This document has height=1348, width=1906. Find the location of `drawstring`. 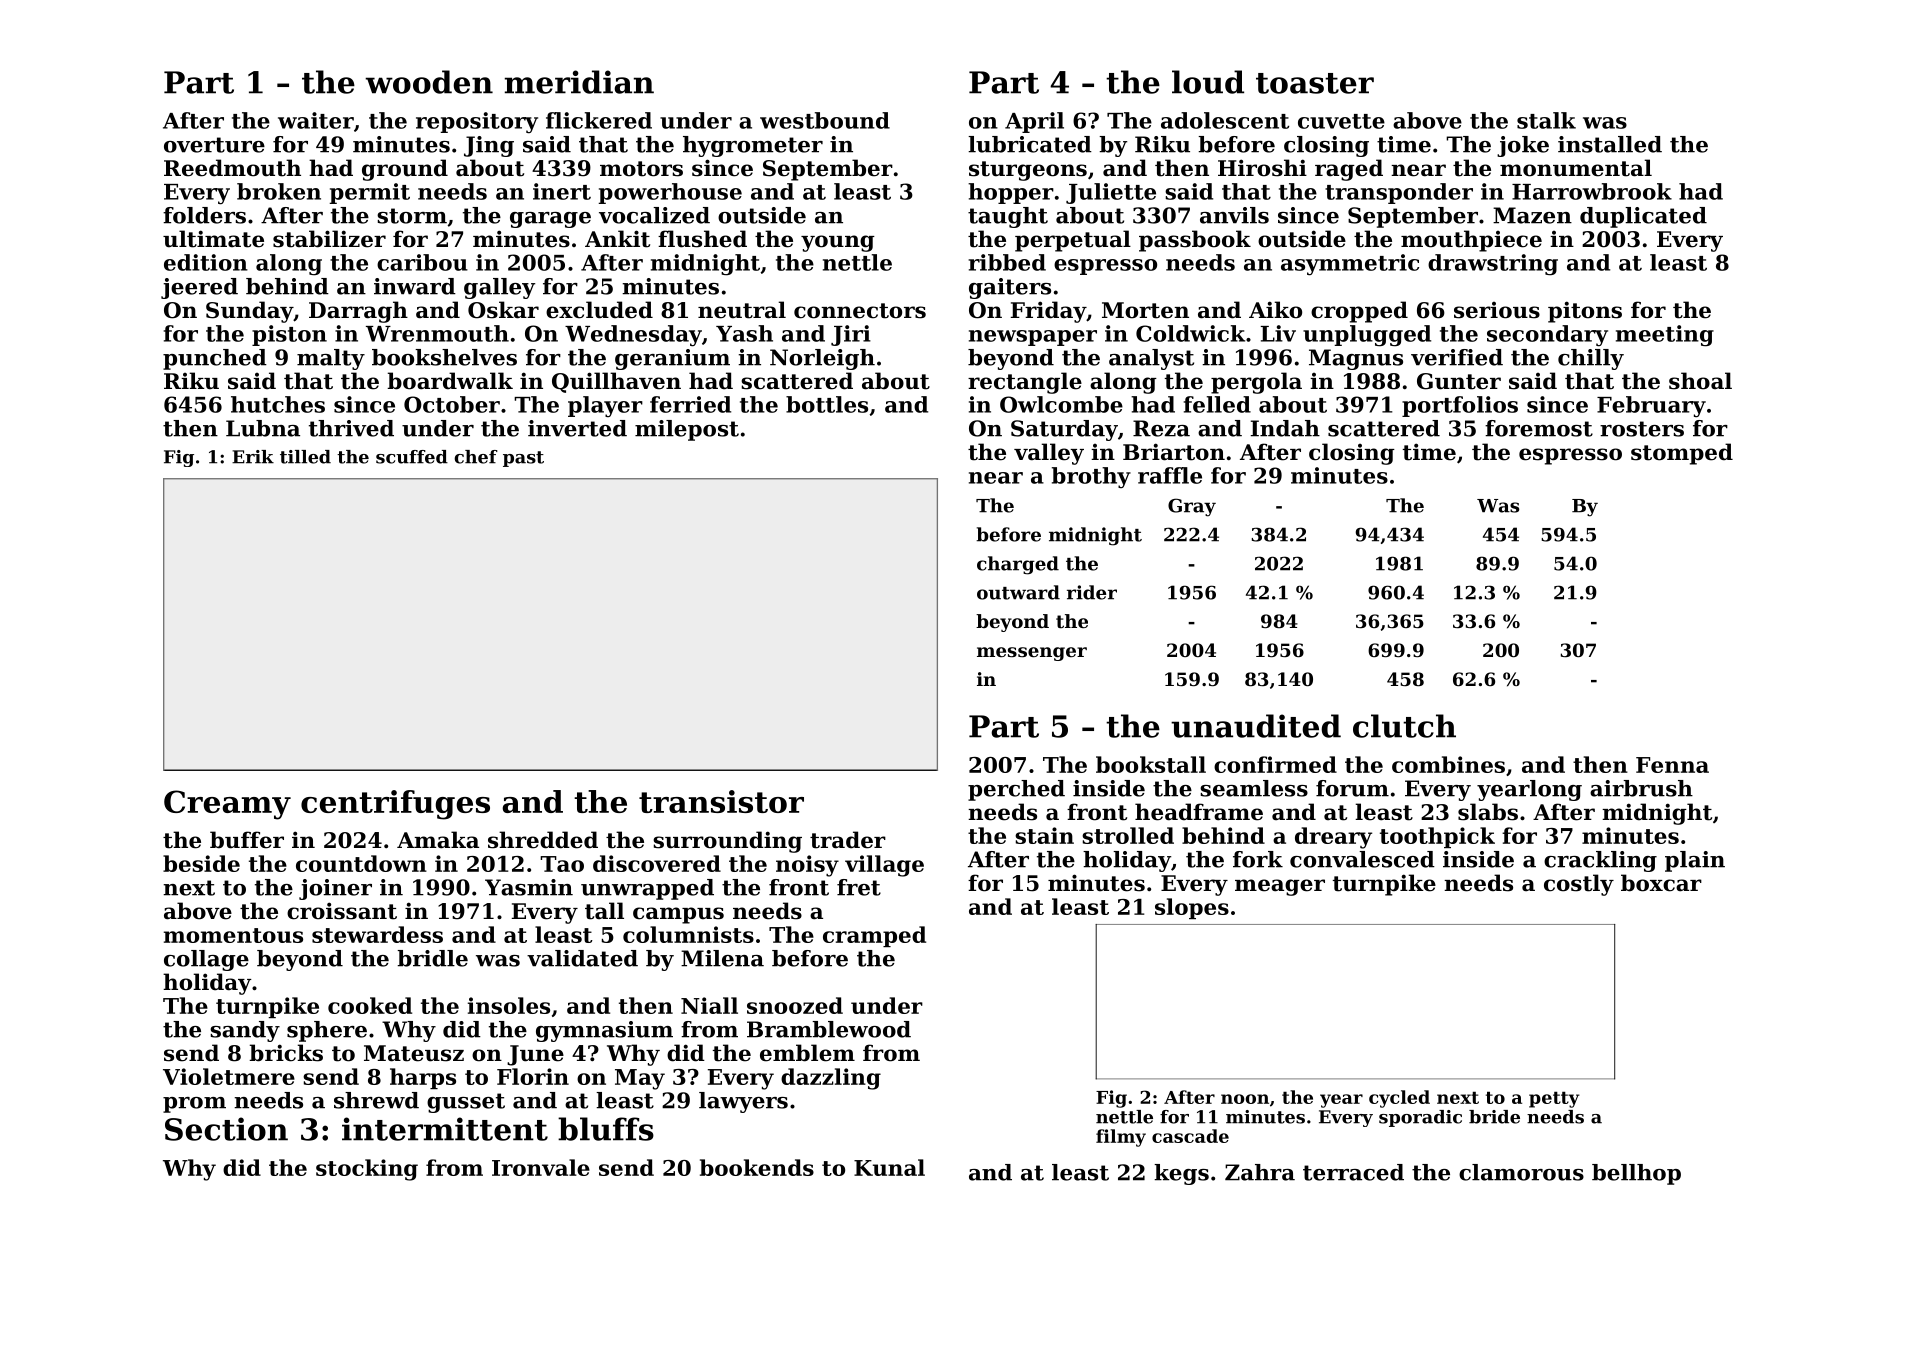

drawstring is located at coordinates (1493, 265).
